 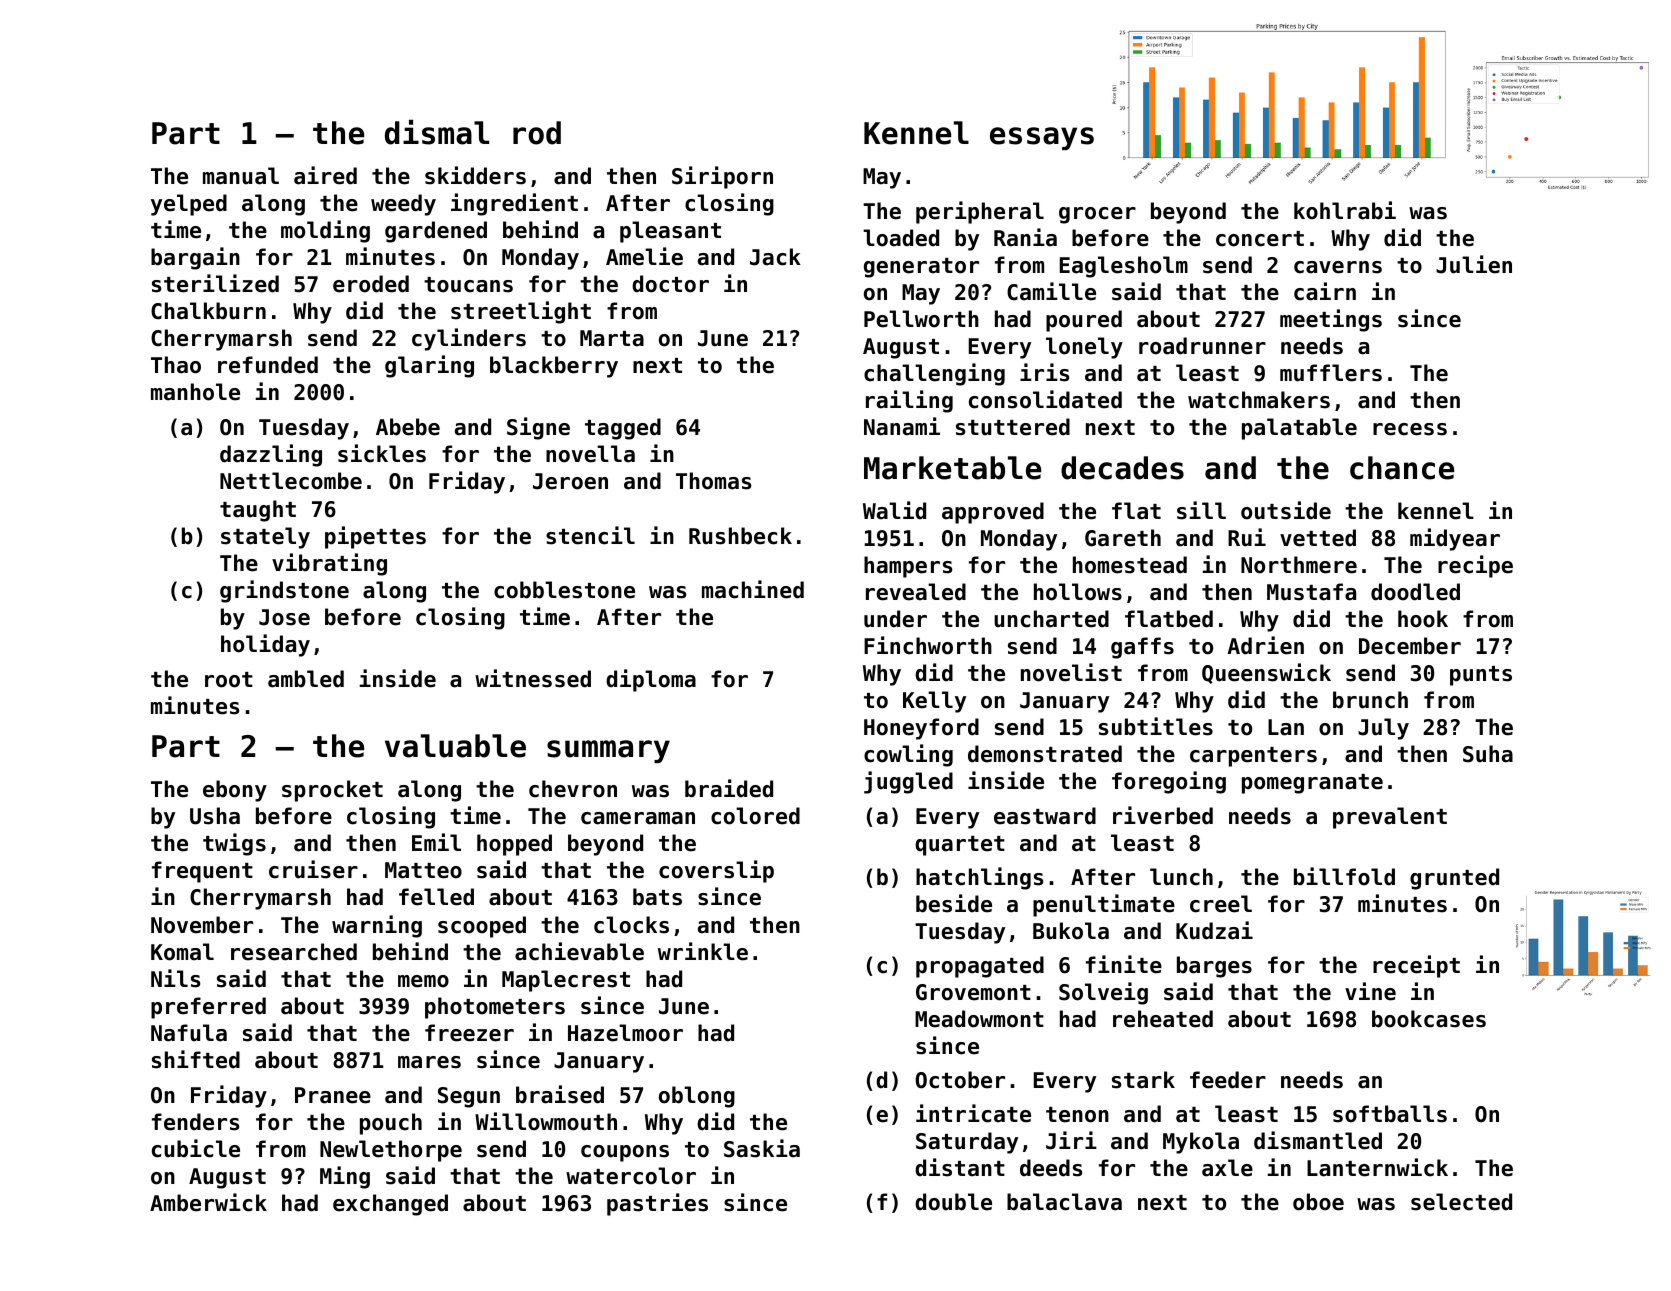 I want to click on kohlrabi, so click(x=1345, y=210).
